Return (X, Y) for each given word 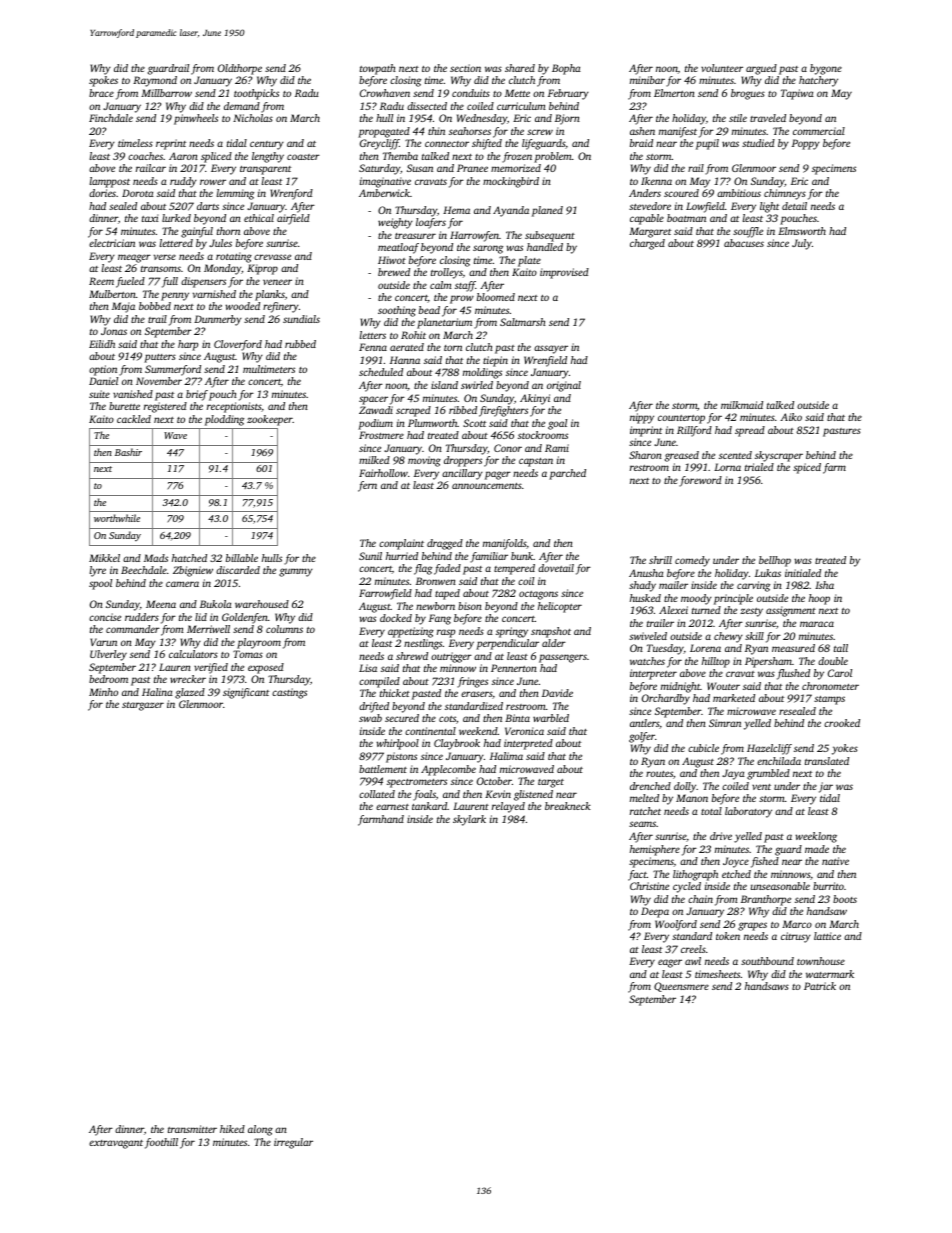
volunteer (722, 68)
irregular (293, 1143)
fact (637, 875)
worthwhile (117, 518)
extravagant (116, 1144)
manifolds (505, 544)
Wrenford (291, 194)
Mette (517, 93)
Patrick (820, 986)
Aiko (791, 417)
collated (377, 794)
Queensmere (681, 987)
